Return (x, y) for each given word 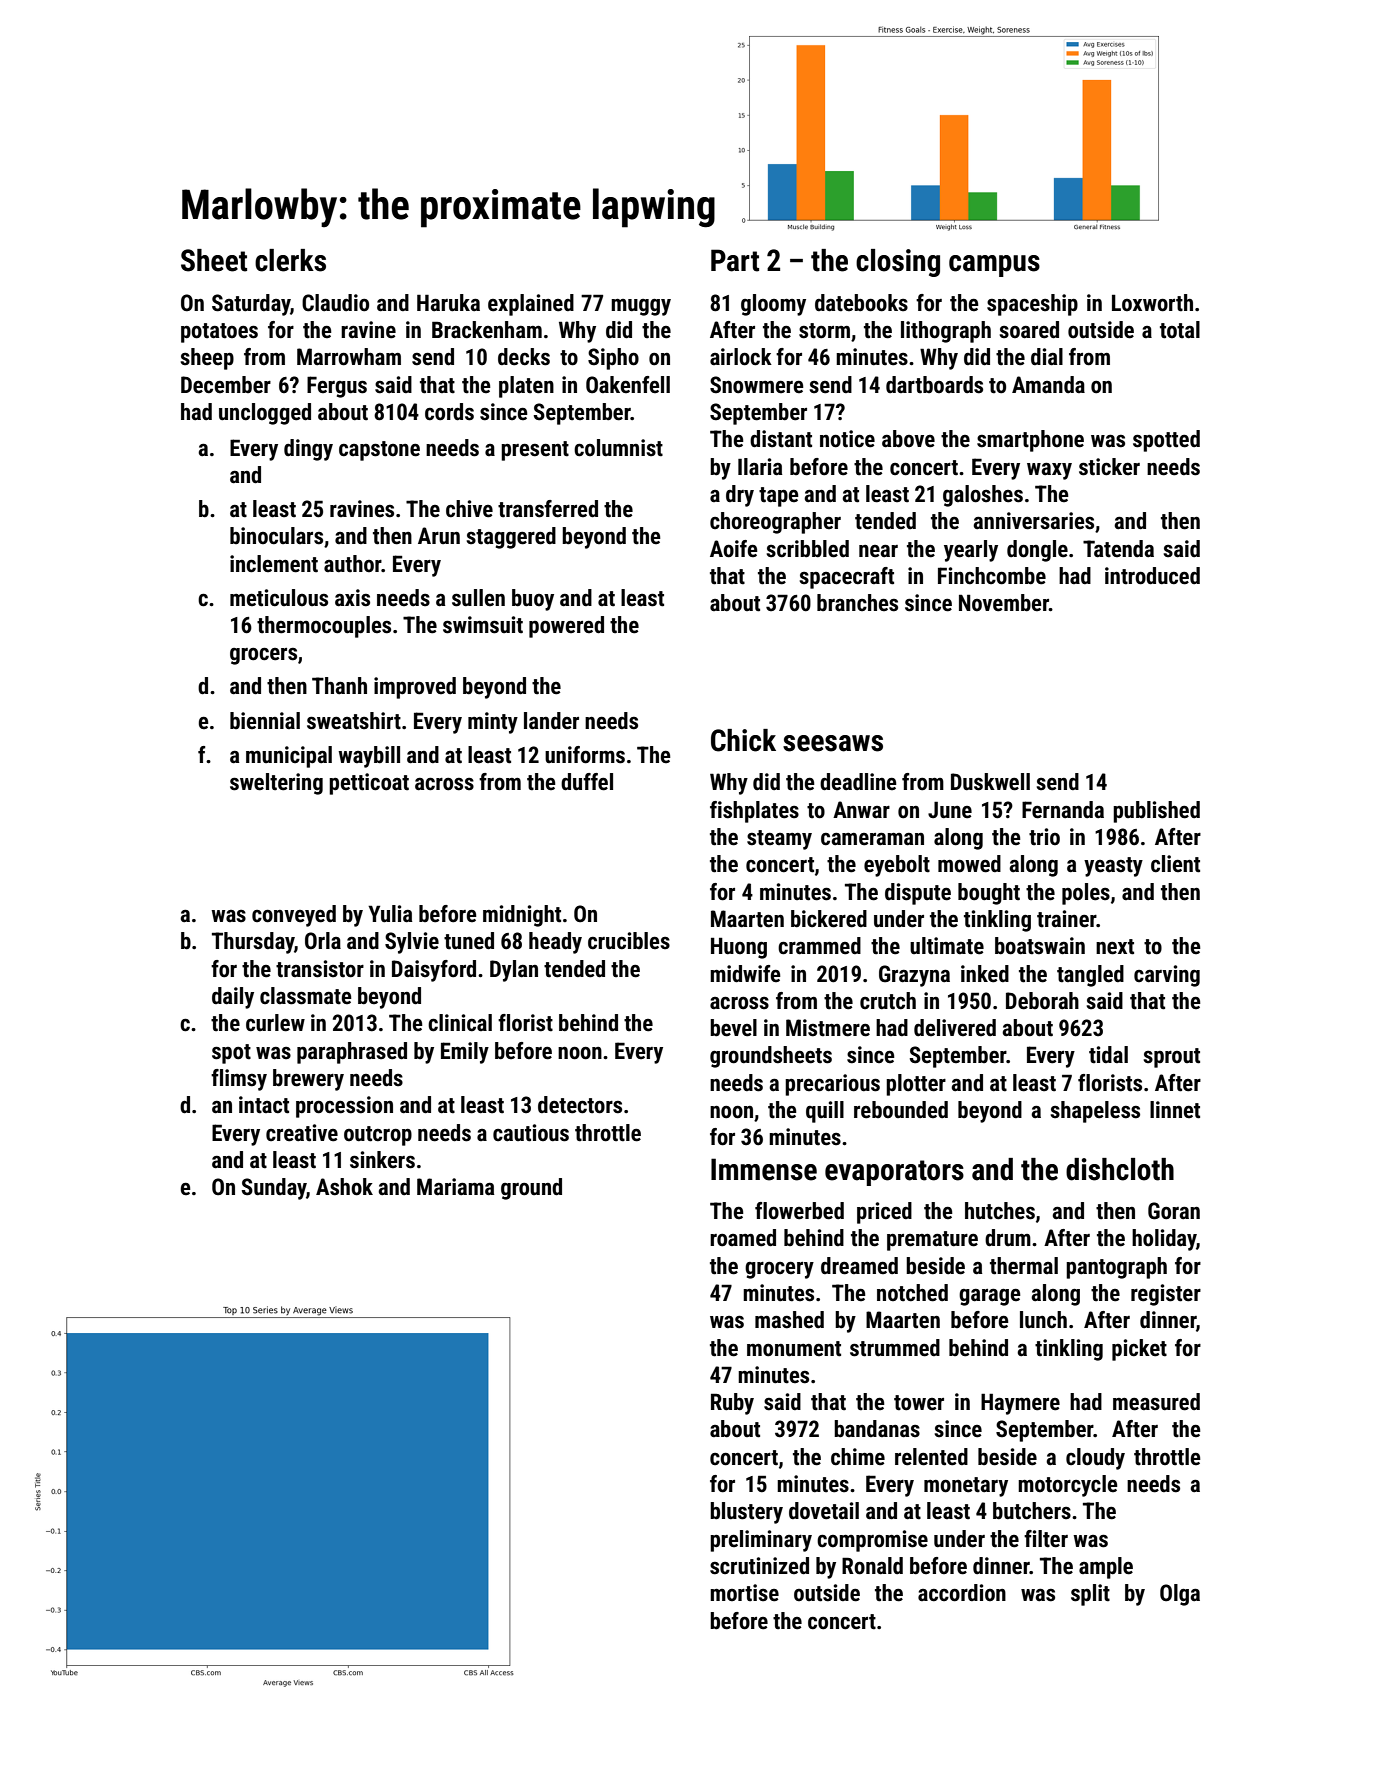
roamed (743, 1238)
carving (1167, 976)
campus (994, 266)
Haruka (448, 303)
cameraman (872, 839)
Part (735, 260)
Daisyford (434, 971)
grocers (263, 656)
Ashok (344, 1187)
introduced (1152, 576)
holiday (1164, 1240)
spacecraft (847, 578)
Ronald (872, 1566)
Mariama (455, 1187)
